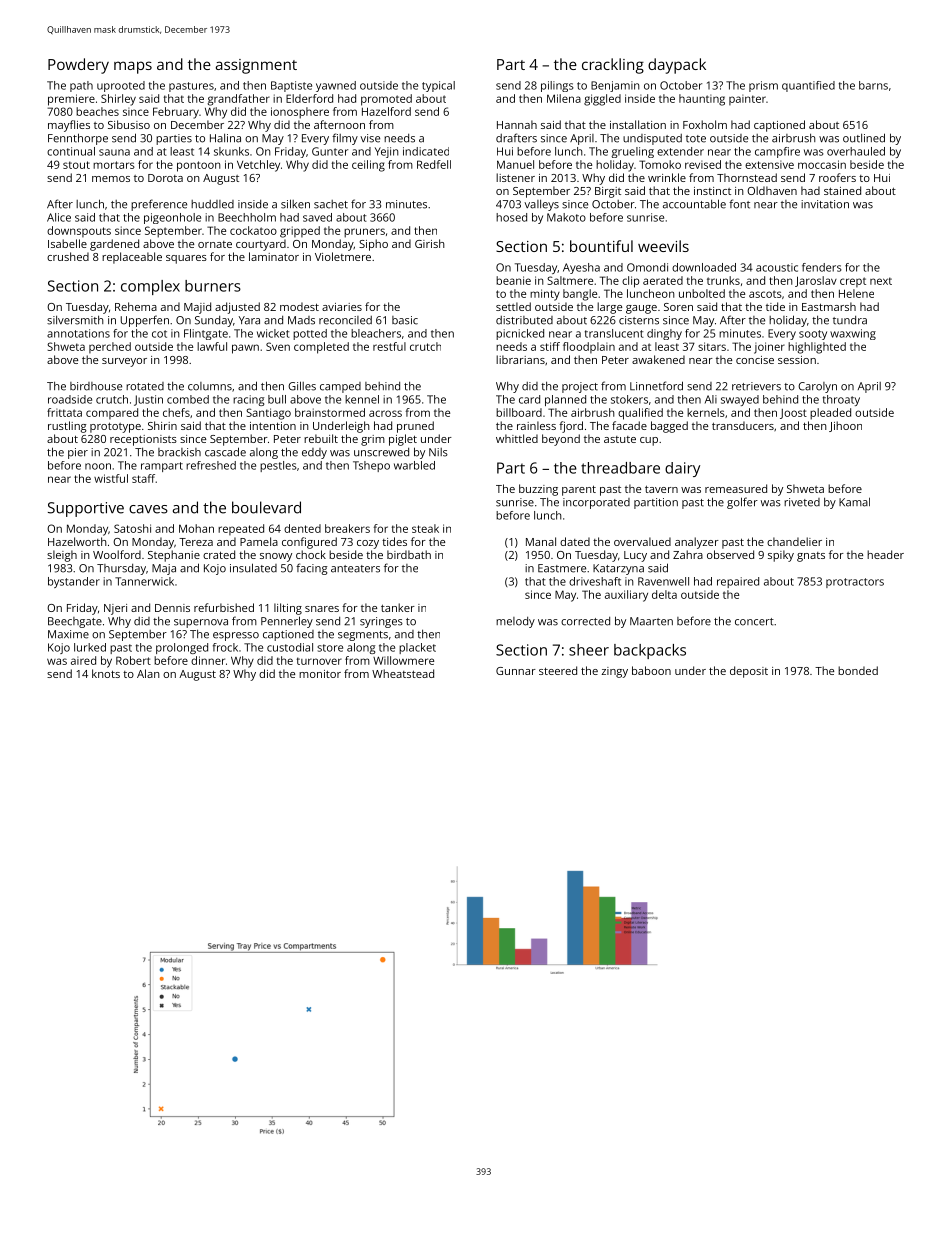 This screenshot has width=952, height=1233. Describe the element at coordinates (132, 528) in the screenshot. I see `Satoshi` at that location.
